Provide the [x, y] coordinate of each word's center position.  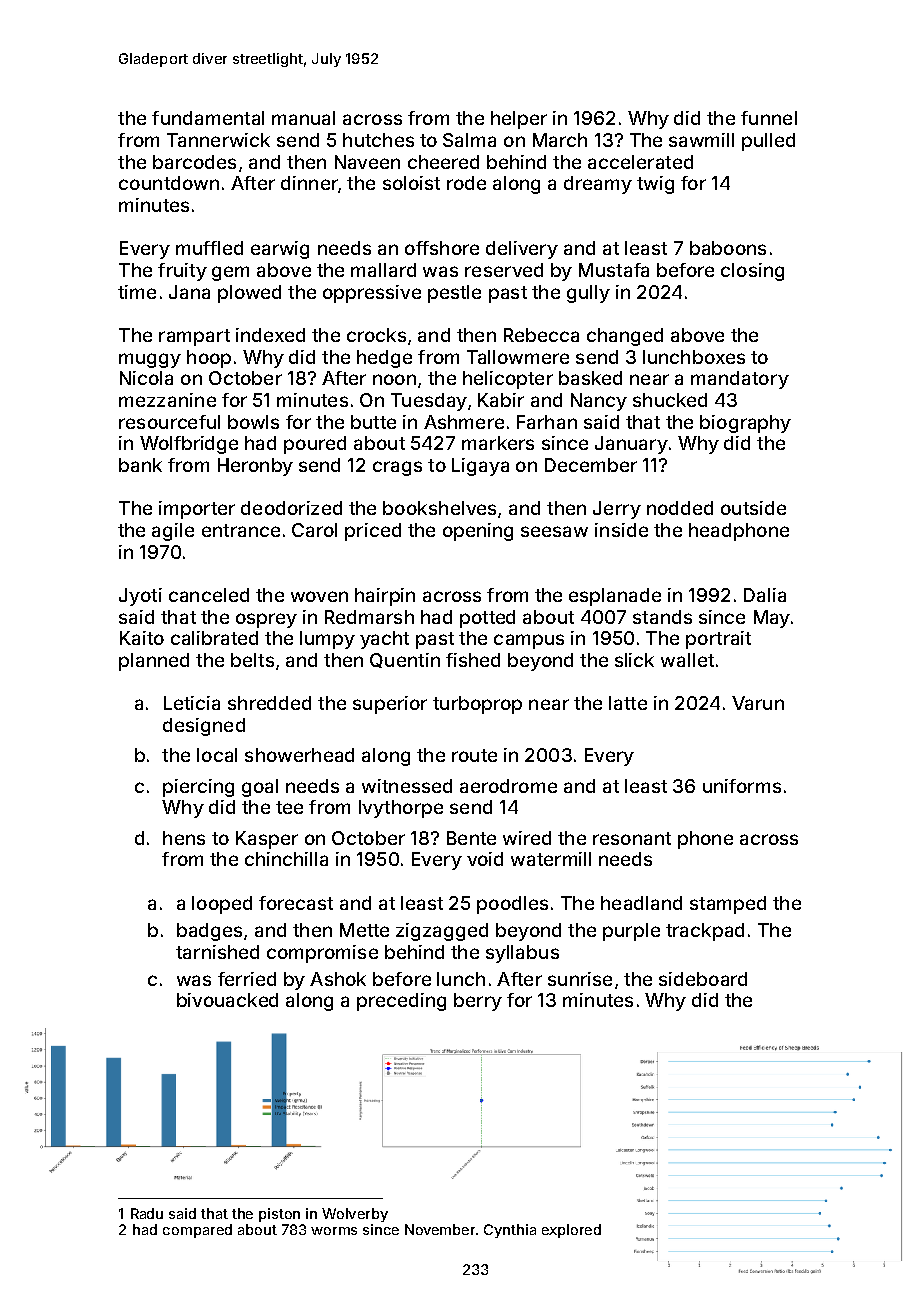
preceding [401, 1002]
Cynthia [510, 1231]
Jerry [617, 510]
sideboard [703, 979]
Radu [147, 1213]
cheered [443, 162]
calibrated [214, 638]
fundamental [208, 118]
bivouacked [227, 1000]
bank [140, 465]
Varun [758, 703]
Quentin [405, 660]
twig [655, 185]
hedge [384, 359]
